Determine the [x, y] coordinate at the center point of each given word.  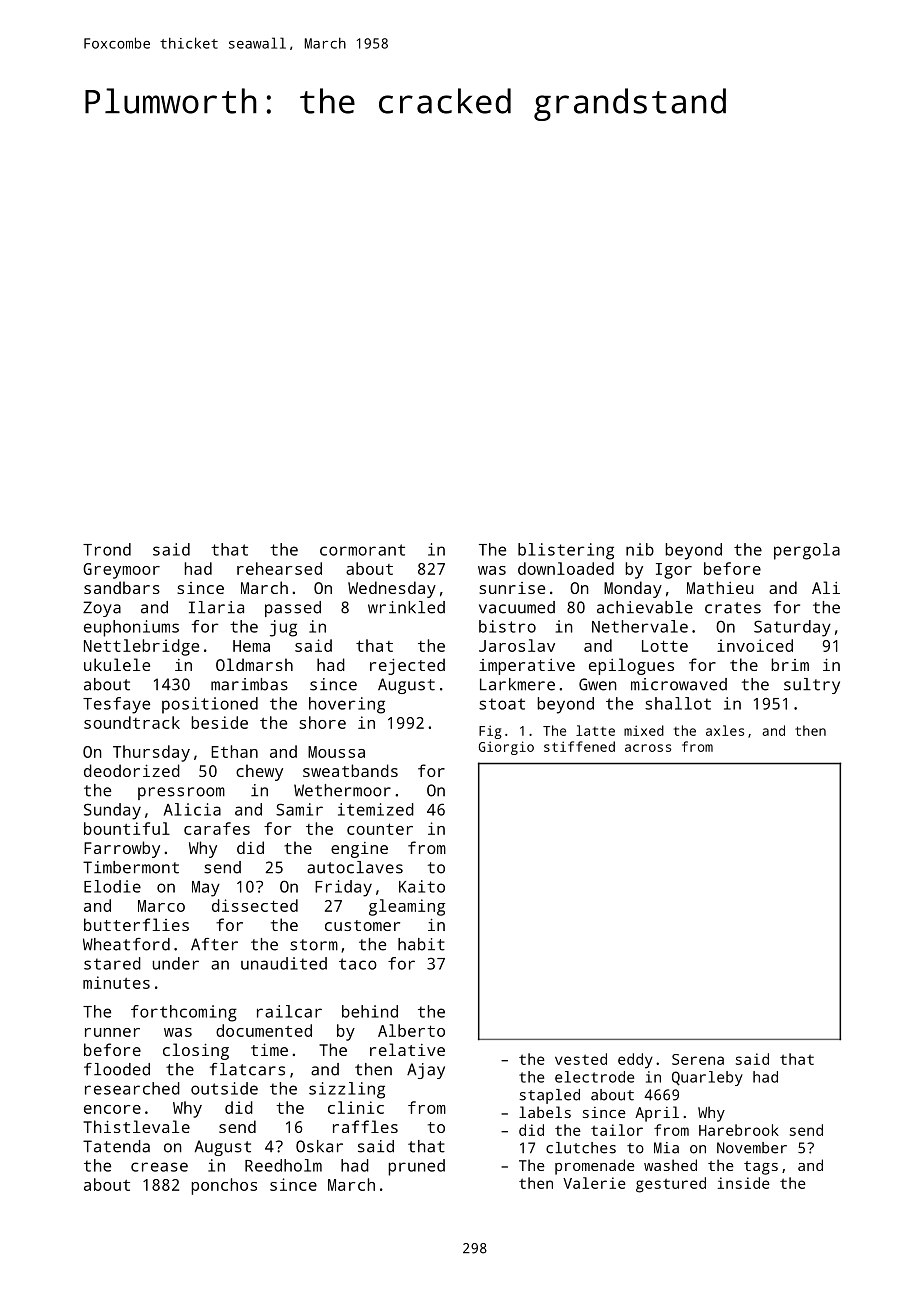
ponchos [224, 1186]
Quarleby [707, 1078]
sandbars [122, 587]
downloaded [566, 568]
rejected [407, 666]
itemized [376, 809]
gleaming [407, 907]
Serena [698, 1059]
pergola [807, 551]
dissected [255, 905]
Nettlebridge [141, 647]
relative [407, 1049]
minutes [116, 982]
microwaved [679, 684]
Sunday [112, 811]
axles [725, 730]
